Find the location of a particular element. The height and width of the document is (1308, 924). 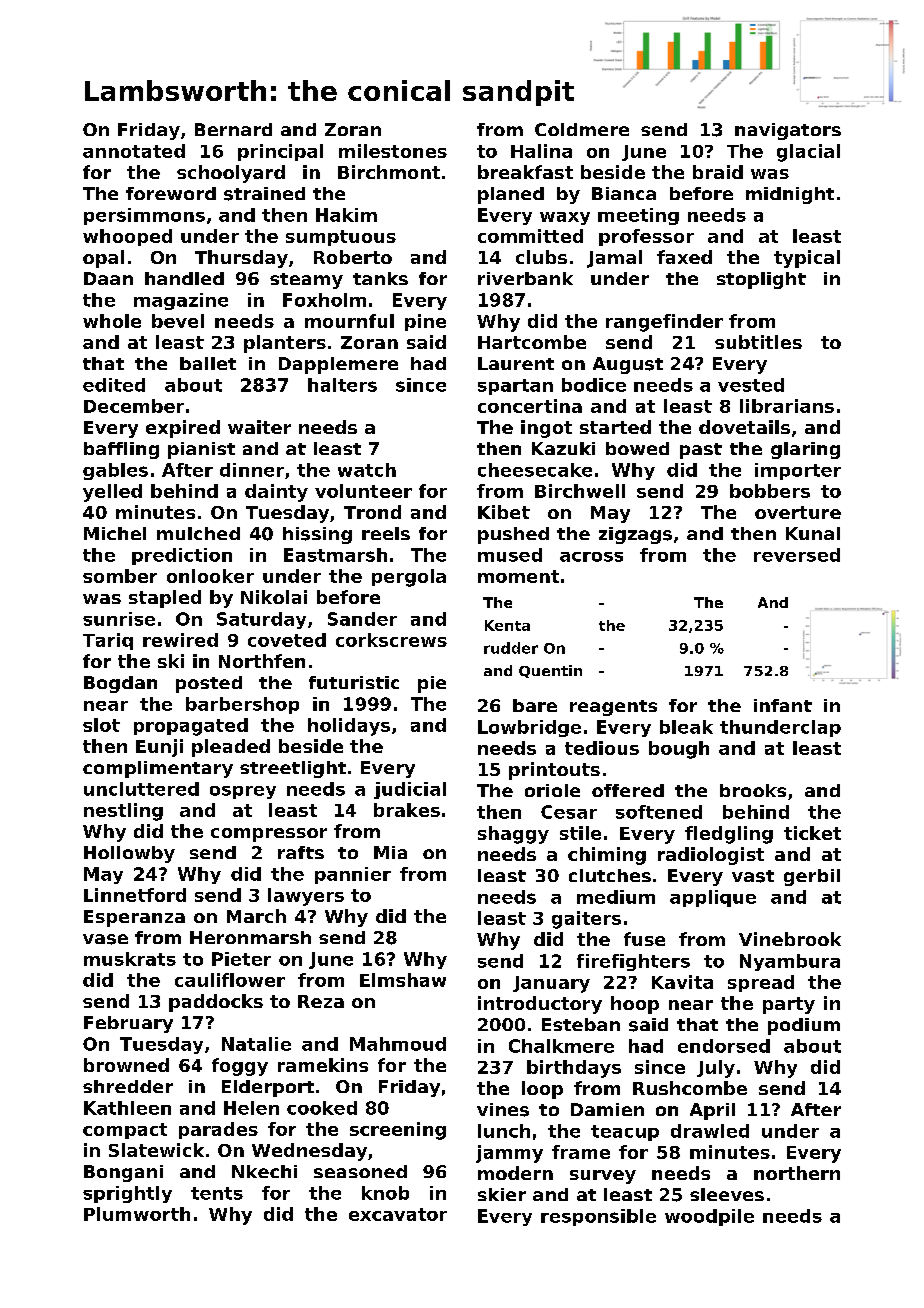

judicial is located at coordinates (410, 790).
